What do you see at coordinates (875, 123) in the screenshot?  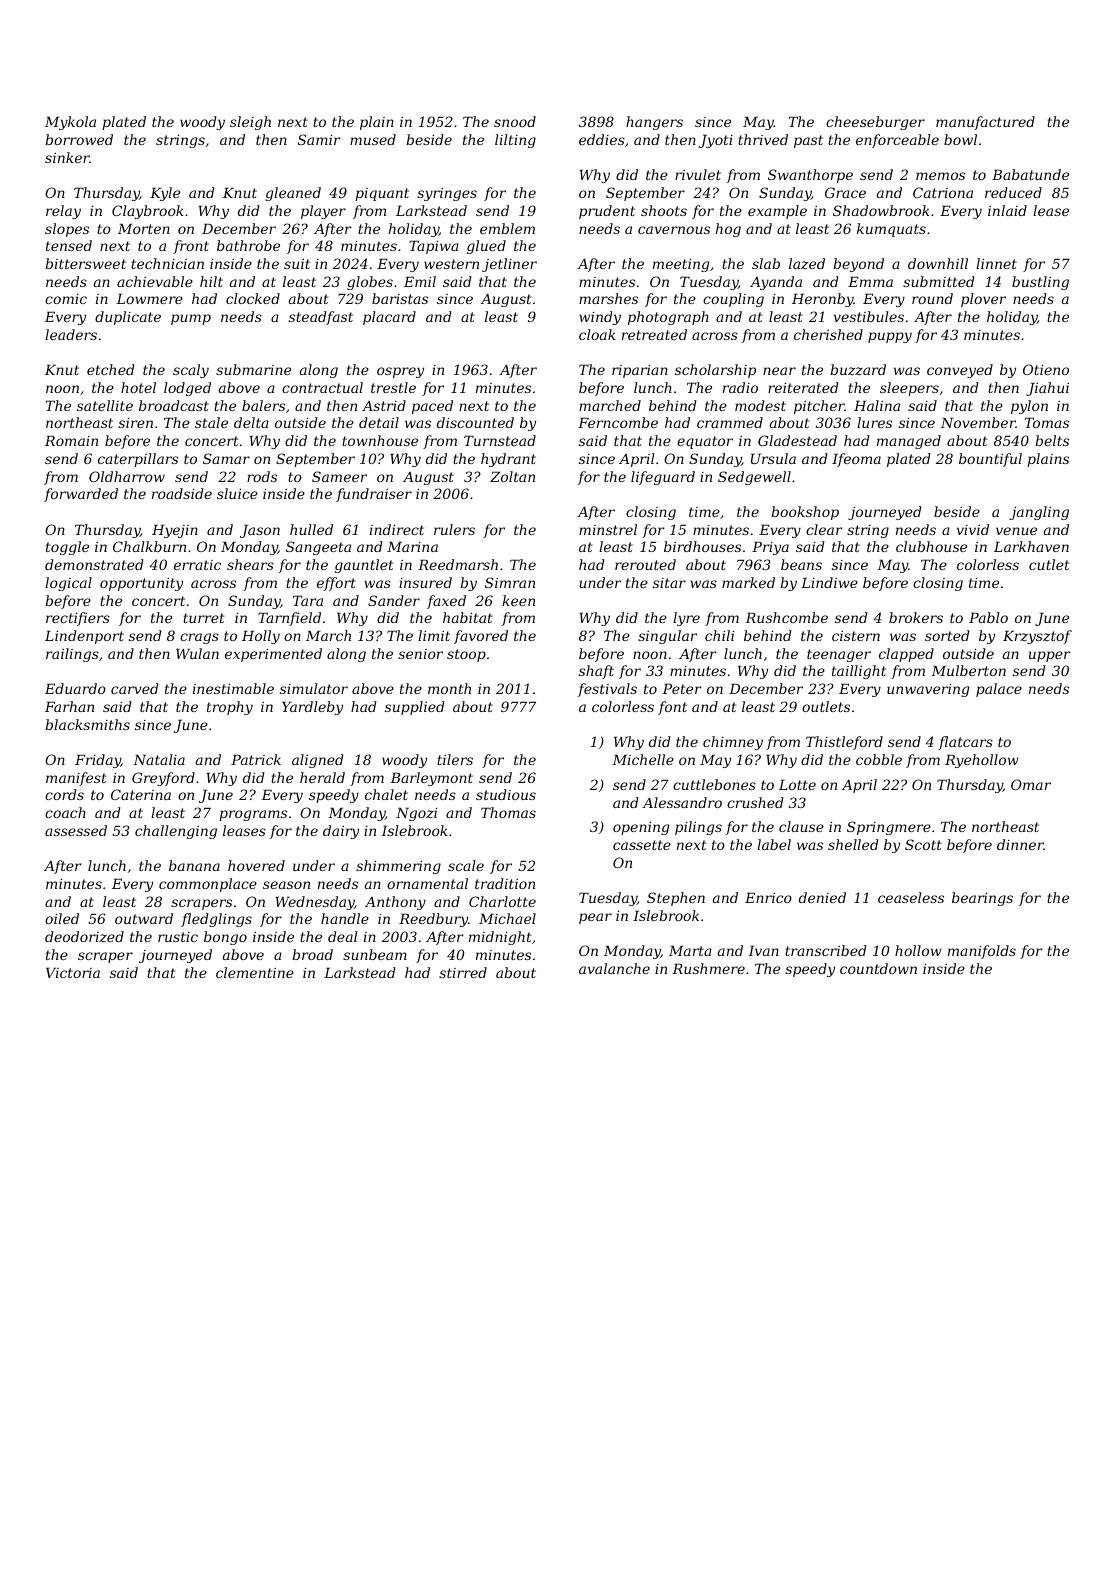 I see `cheeseburger` at bounding box center [875, 123].
